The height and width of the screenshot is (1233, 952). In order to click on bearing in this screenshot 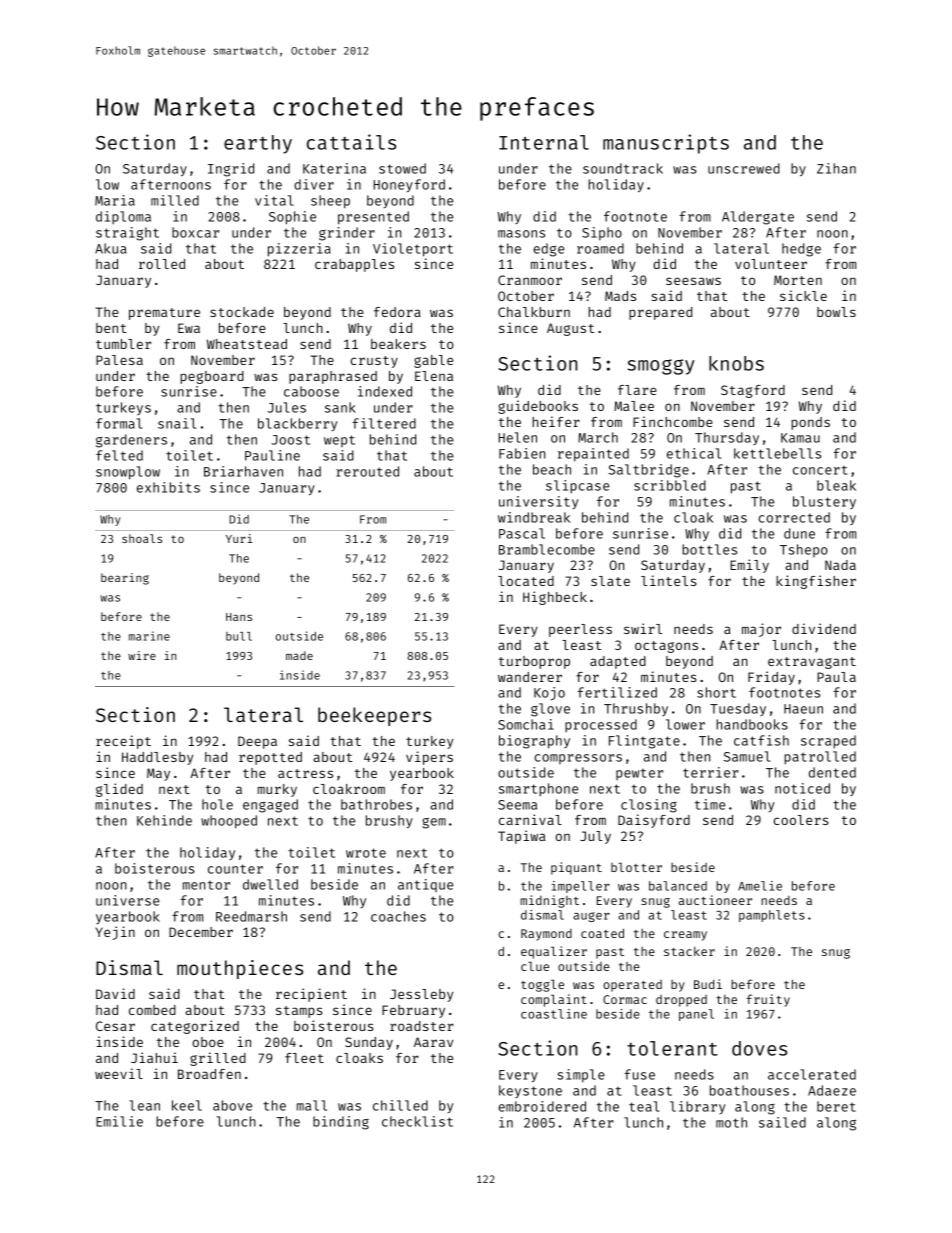, I will do `click(125, 579)`.
